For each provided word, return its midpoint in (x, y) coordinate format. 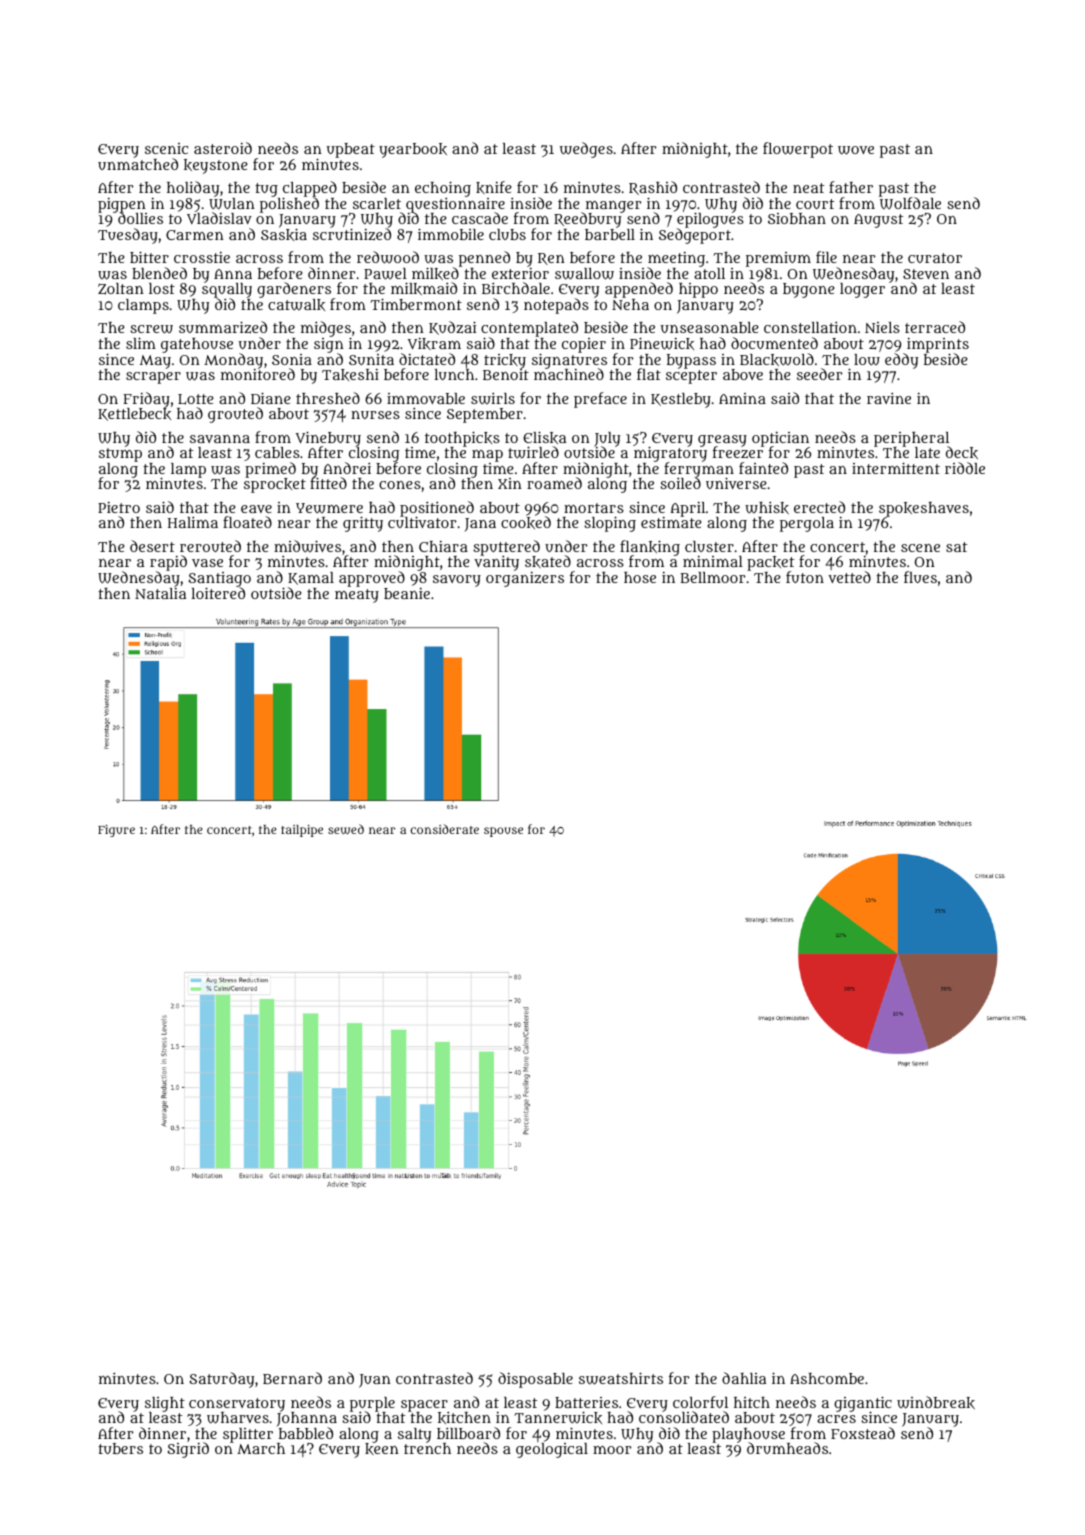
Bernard (292, 1378)
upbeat (351, 150)
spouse (503, 832)
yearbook (413, 150)
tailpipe (302, 831)
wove (856, 150)
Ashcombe (827, 1378)
